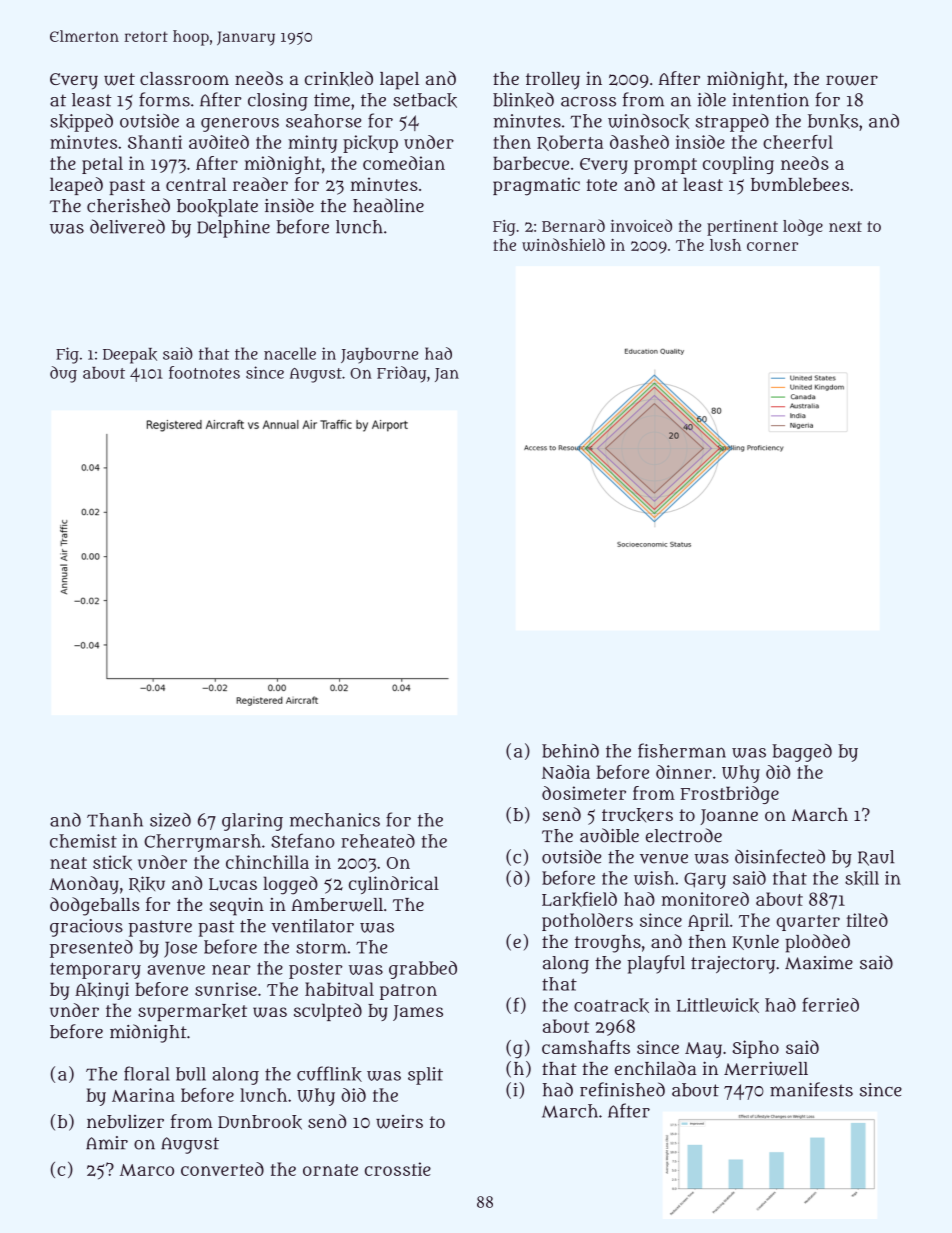  Describe the element at coordinates (231, 970) in the document. I see `near` at that location.
